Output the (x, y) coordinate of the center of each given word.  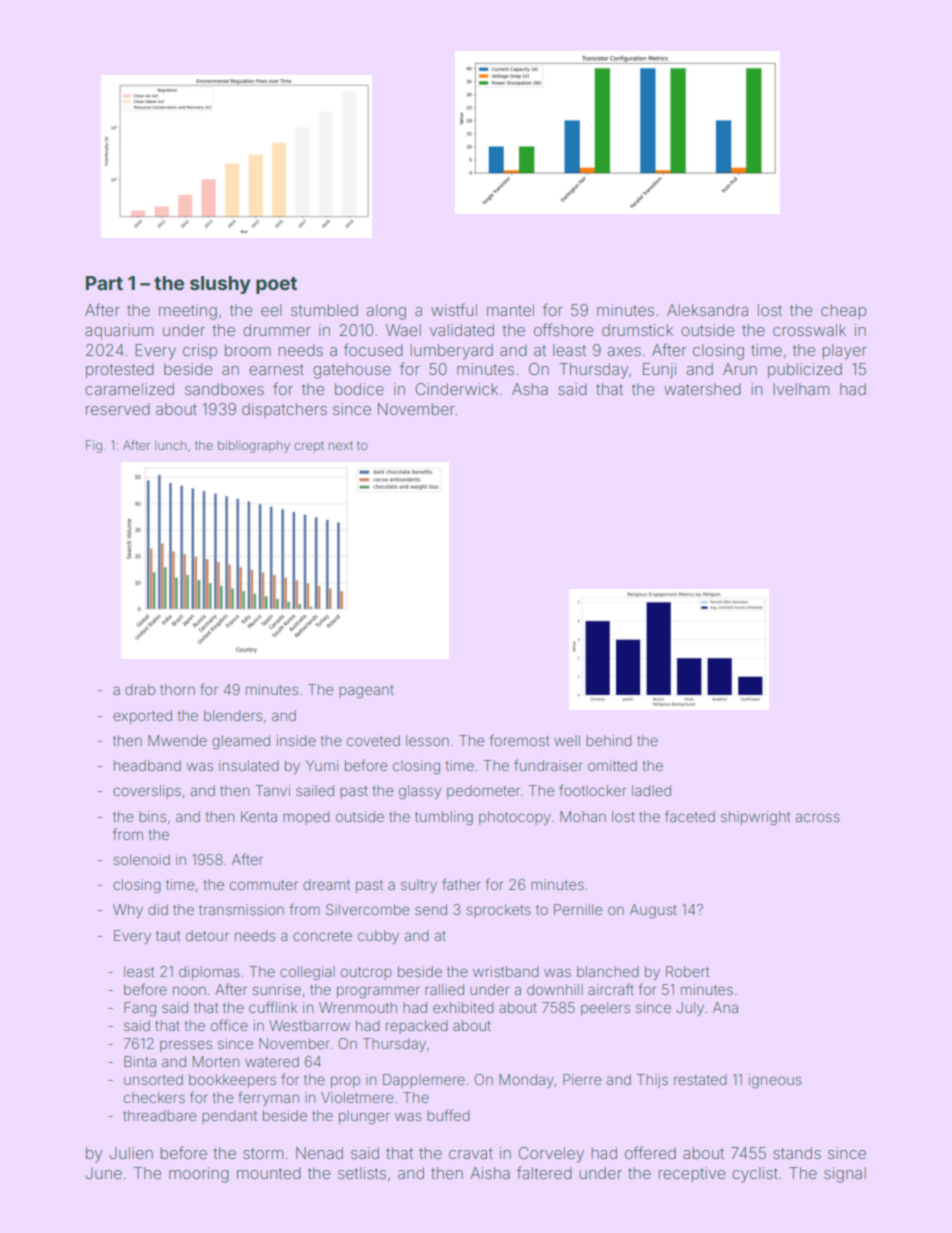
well (567, 740)
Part (104, 283)
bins (152, 816)
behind (609, 740)
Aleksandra (707, 310)
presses (186, 1046)
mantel (510, 310)
